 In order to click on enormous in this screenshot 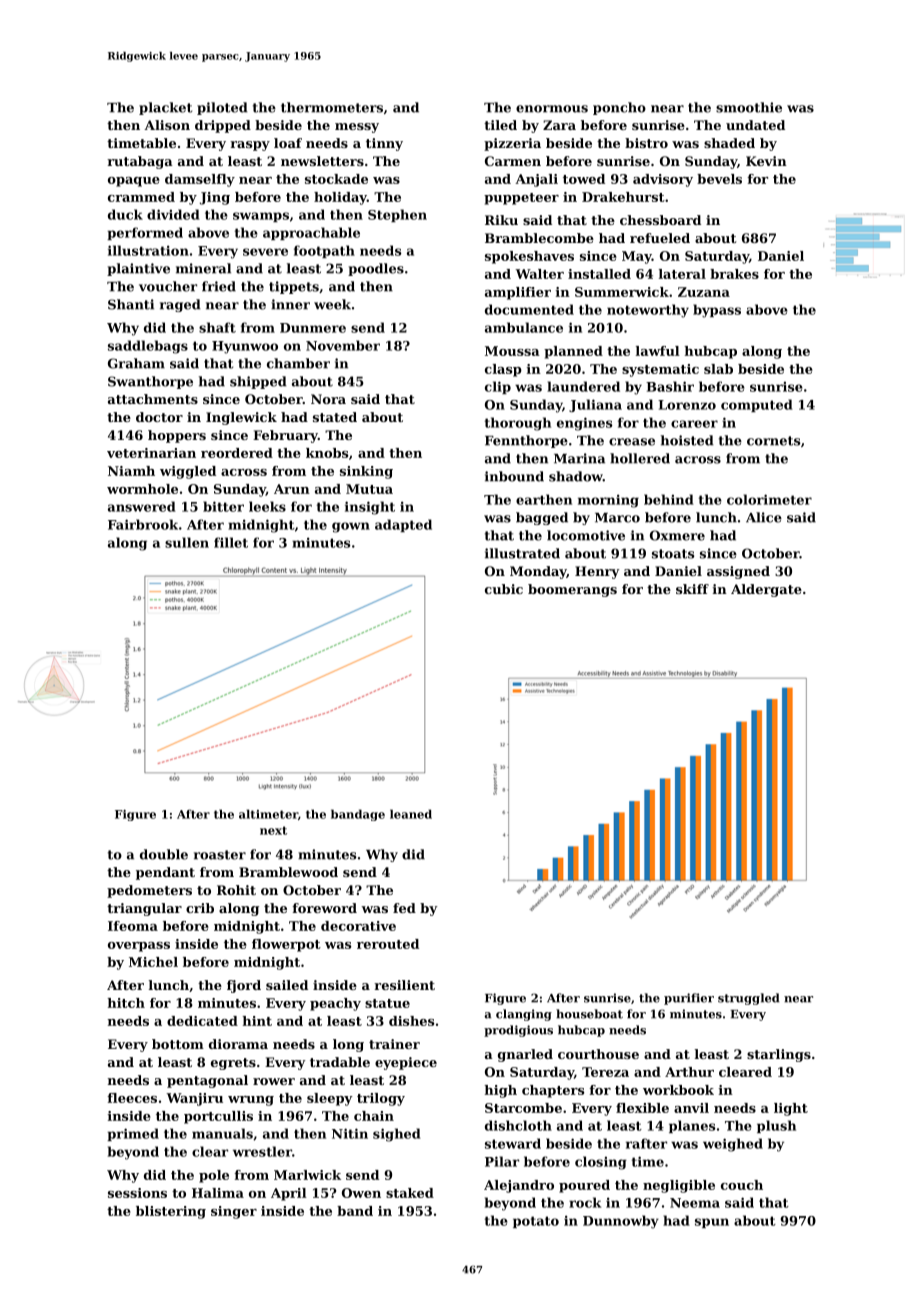, I will do `click(552, 109)`.
